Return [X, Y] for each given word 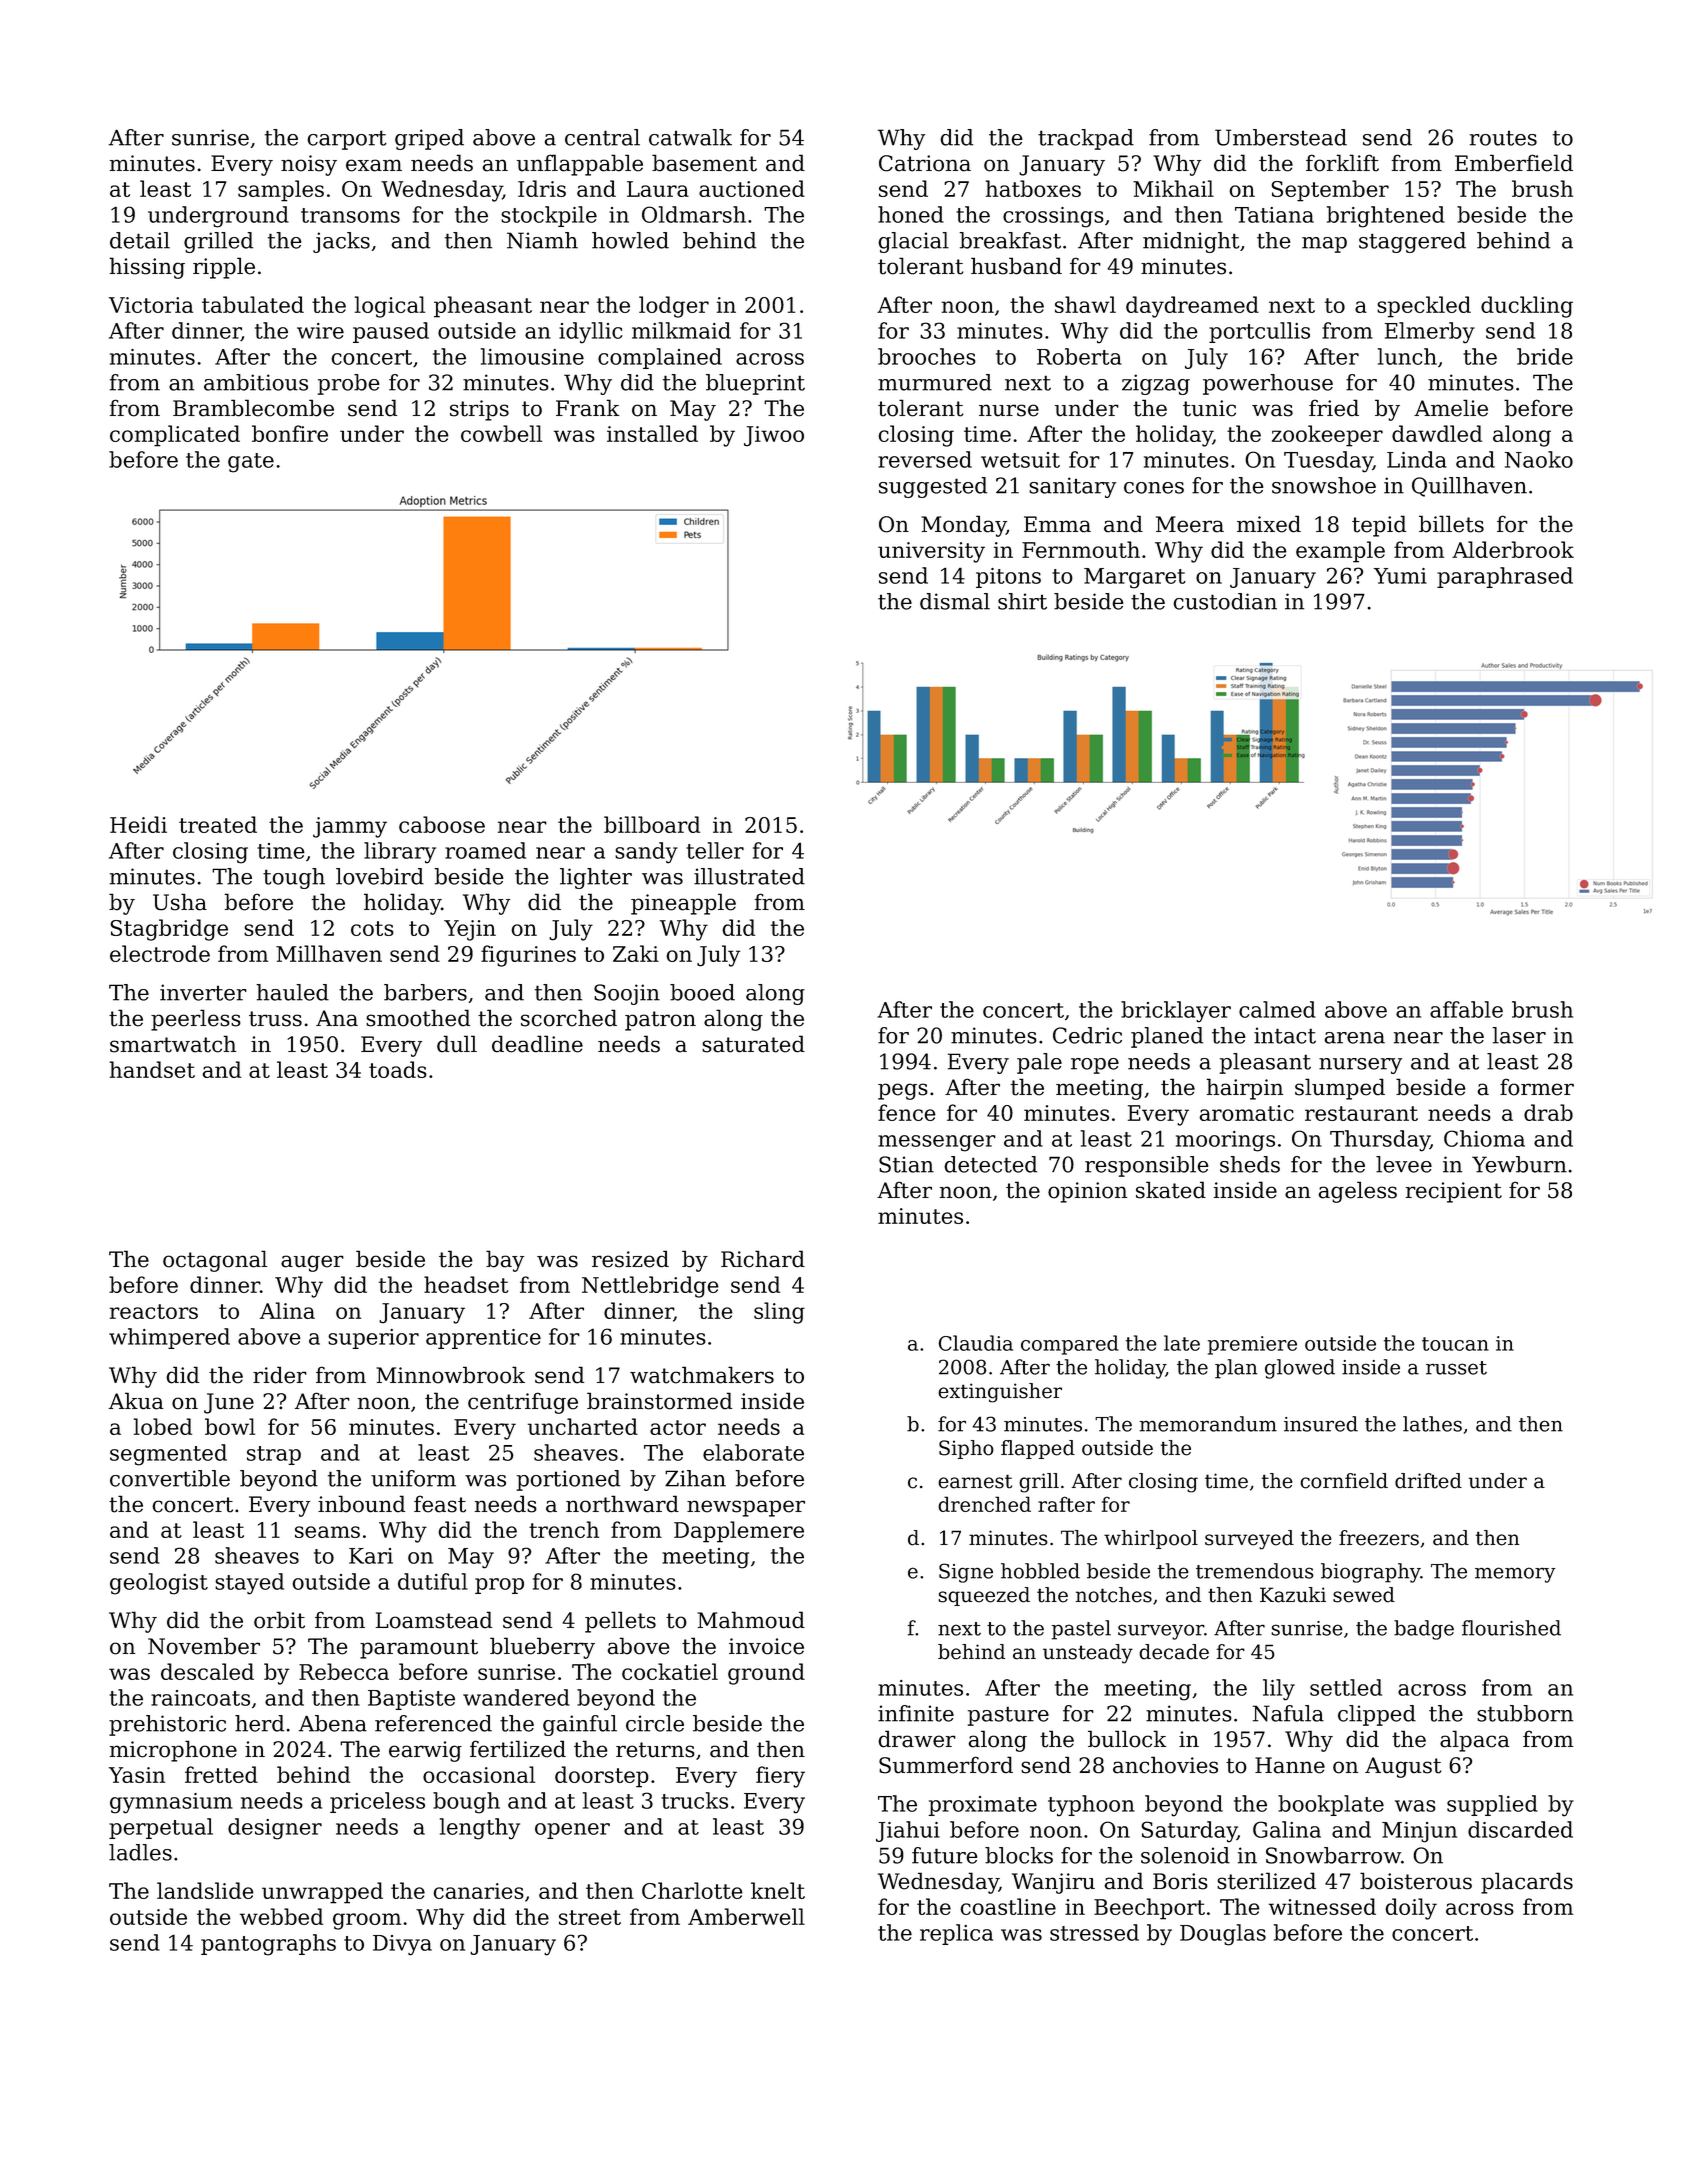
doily [1411, 1909]
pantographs [268, 1945]
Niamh [542, 240]
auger [312, 1263]
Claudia [975, 1343]
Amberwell [746, 1916]
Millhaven [329, 953]
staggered [1412, 242]
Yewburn [1519, 1164]
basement [704, 163]
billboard [652, 824]
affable [1466, 1009]
